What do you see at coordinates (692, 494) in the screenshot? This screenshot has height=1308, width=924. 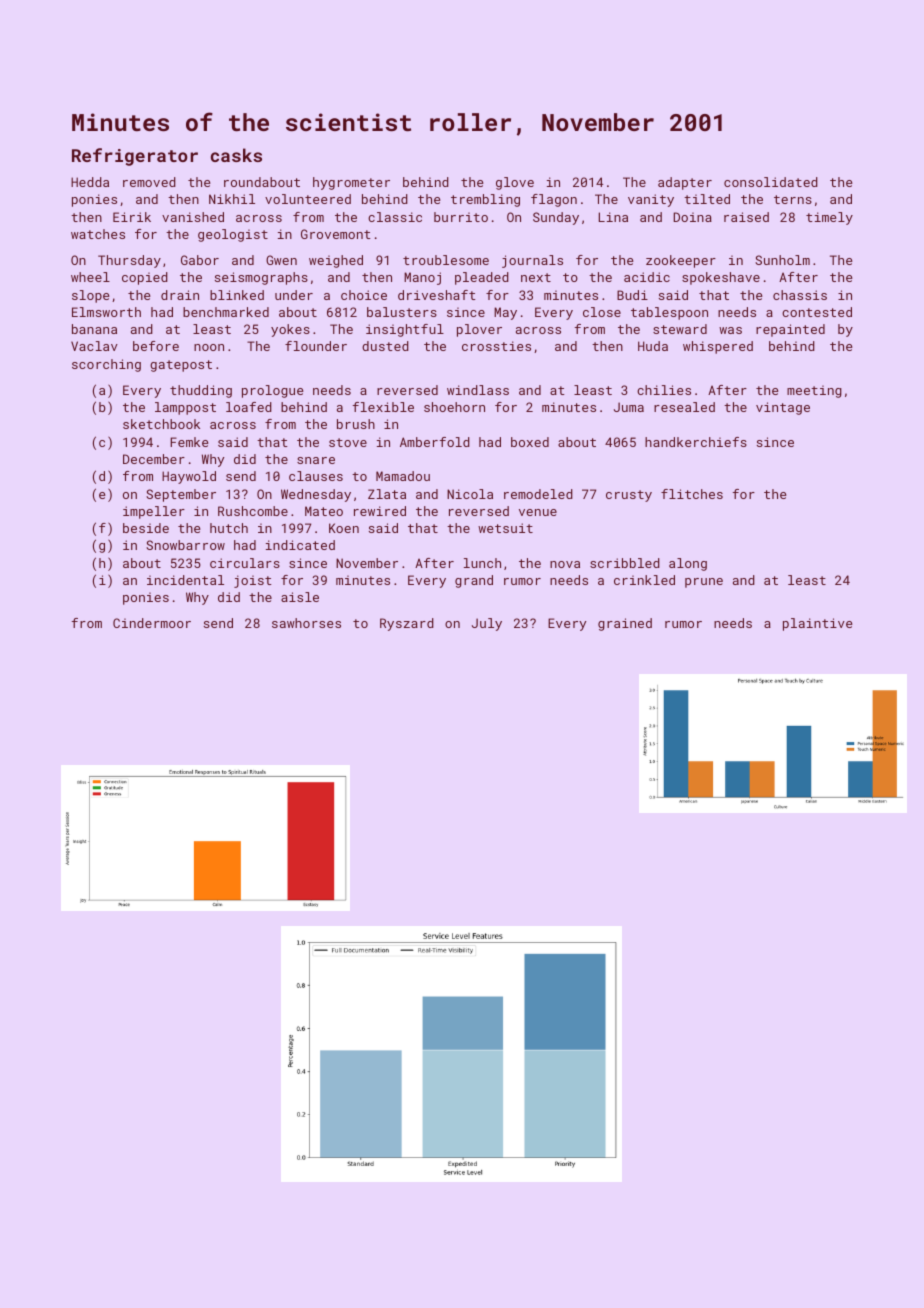 I see `flitches` at bounding box center [692, 494].
